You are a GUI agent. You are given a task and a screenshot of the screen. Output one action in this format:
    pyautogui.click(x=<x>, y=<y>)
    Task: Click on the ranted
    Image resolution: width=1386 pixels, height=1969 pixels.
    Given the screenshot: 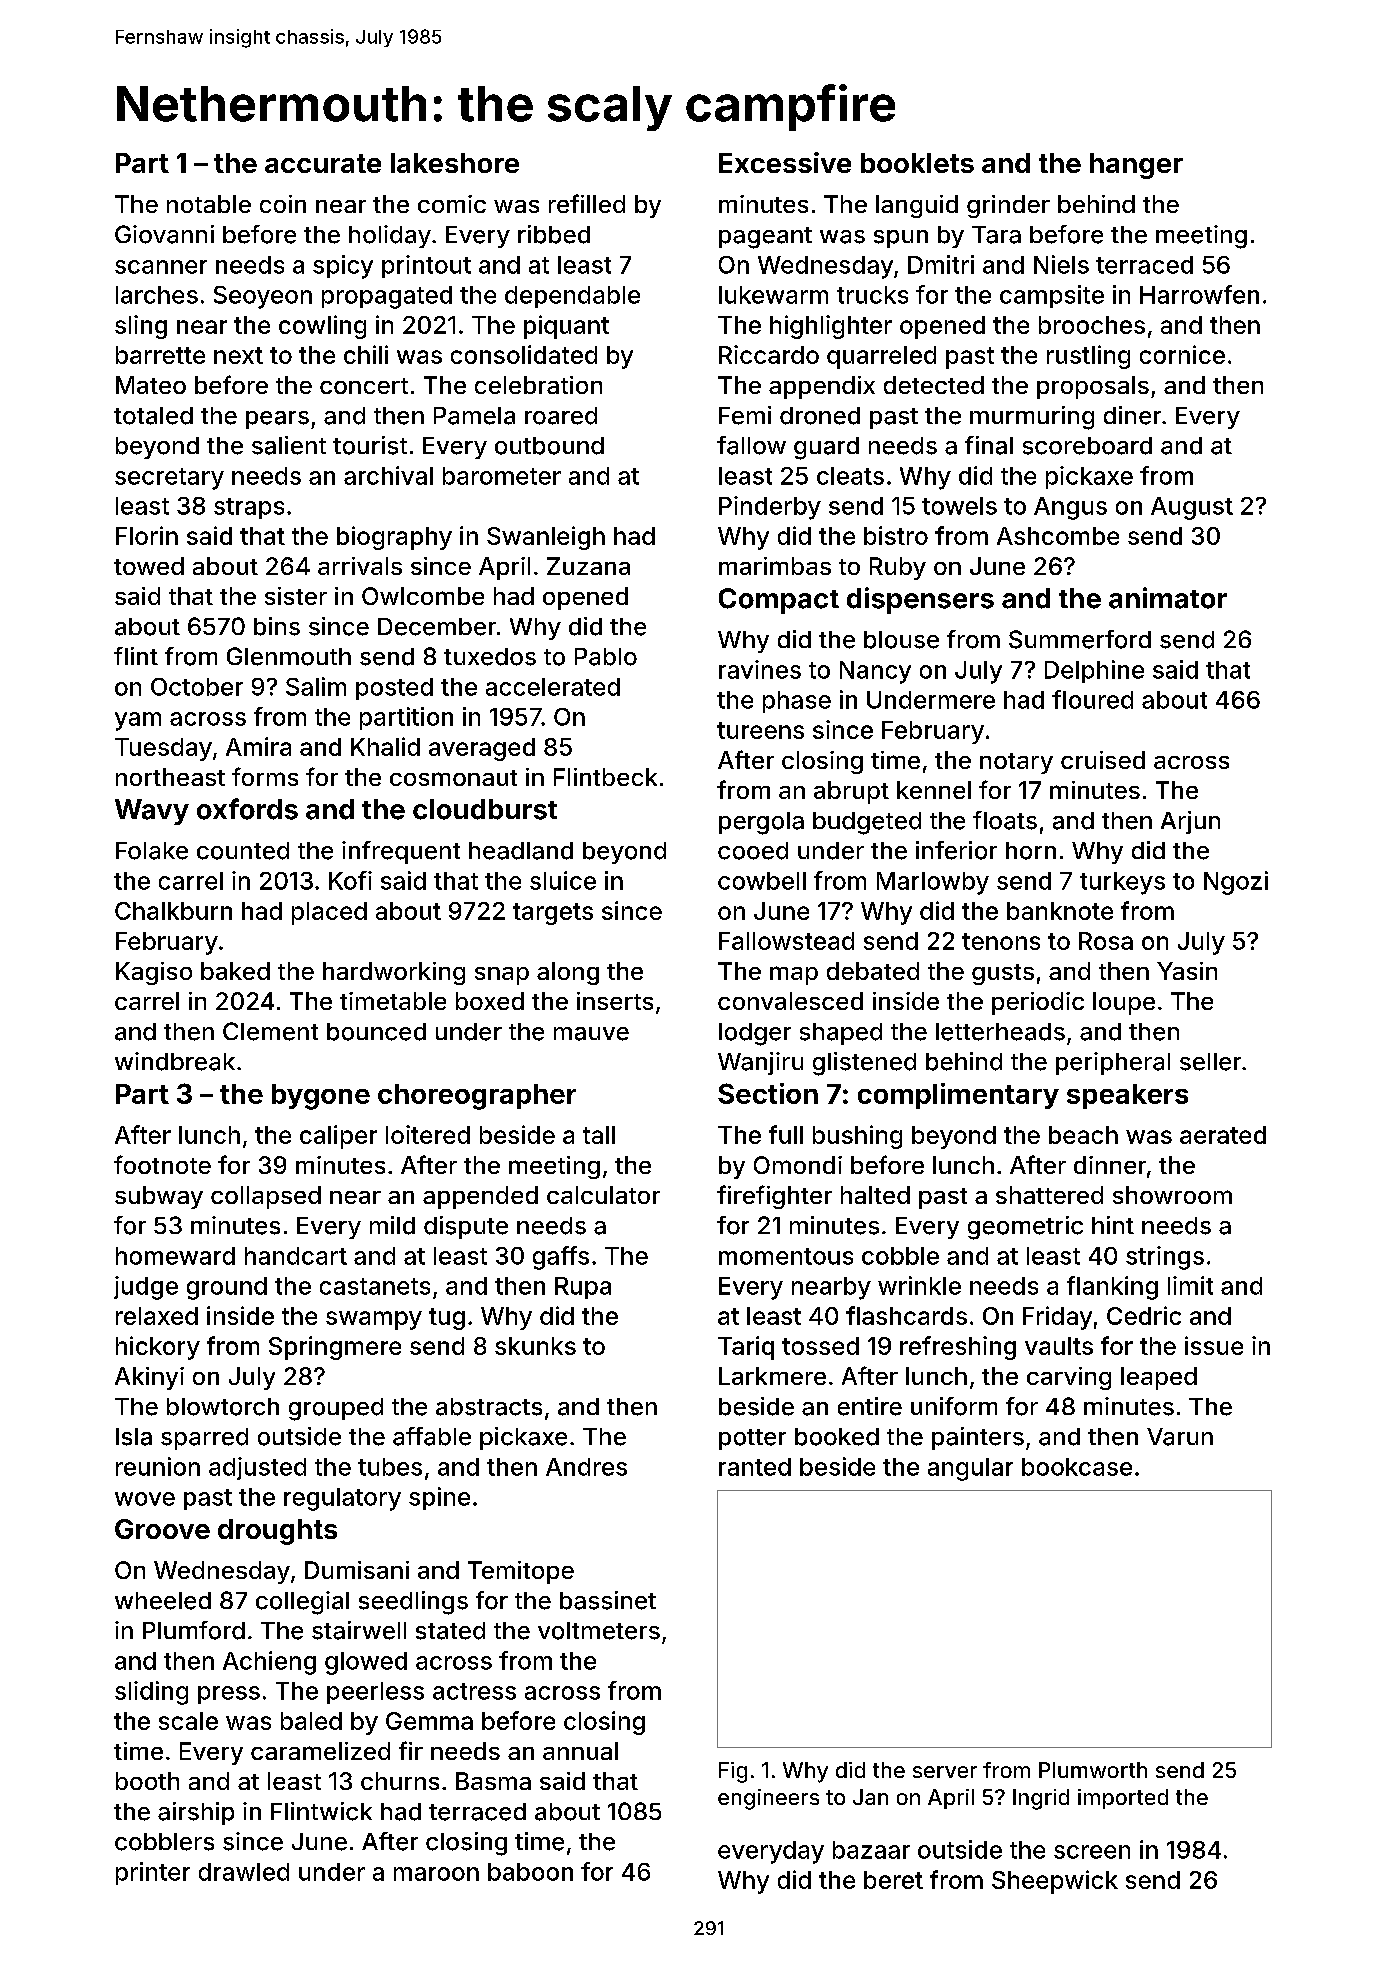 What is the action you would take?
    pyautogui.click(x=755, y=1467)
